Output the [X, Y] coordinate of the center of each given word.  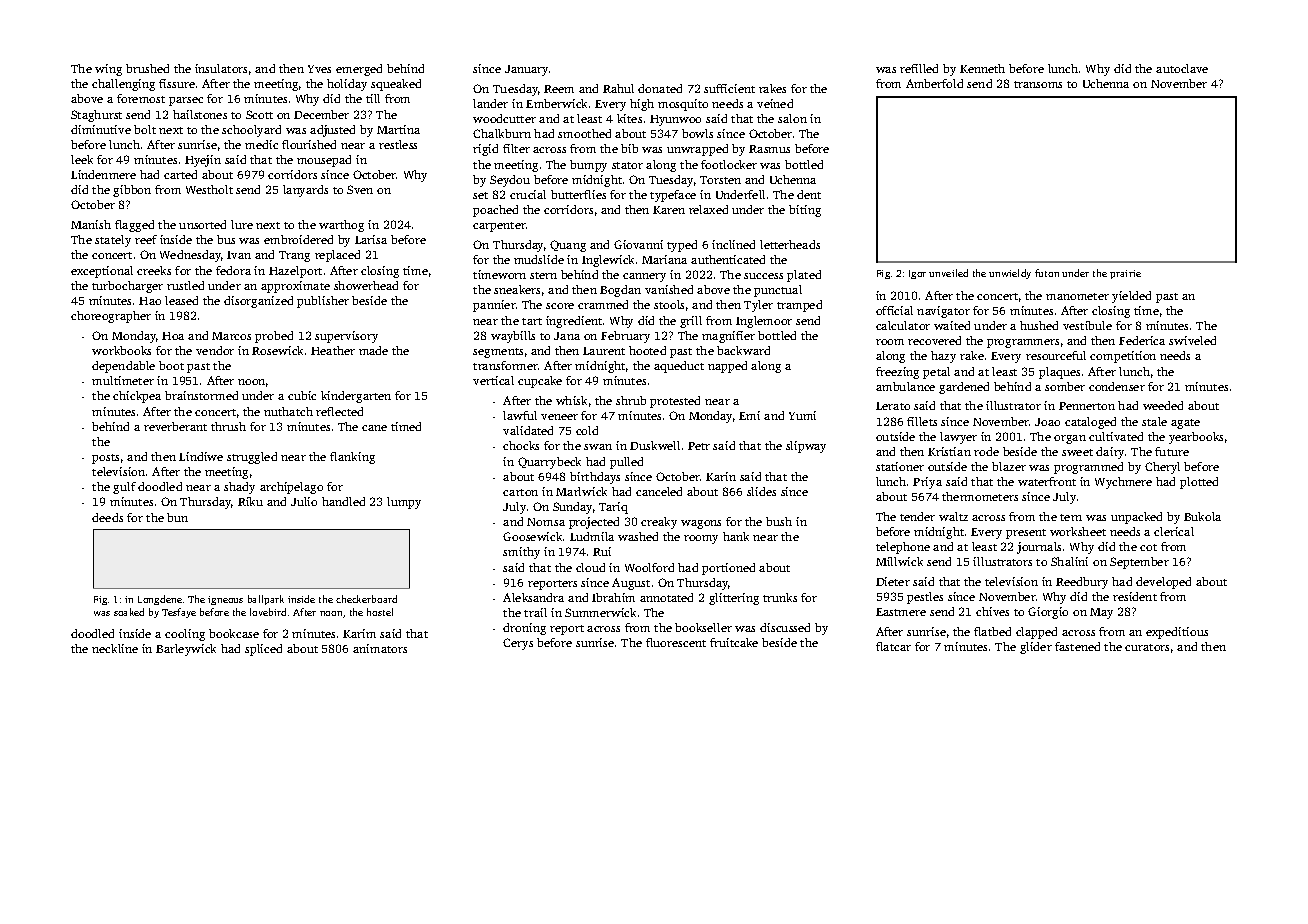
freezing [897, 373]
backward [743, 350]
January [526, 70]
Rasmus [769, 149]
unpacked [1136, 518]
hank [736, 536]
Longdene [160, 600]
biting [805, 211]
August [631, 584]
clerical [1174, 531]
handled [343, 501]
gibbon [132, 191]
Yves [319, 69]
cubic [302, 395]
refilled [919, 68]
